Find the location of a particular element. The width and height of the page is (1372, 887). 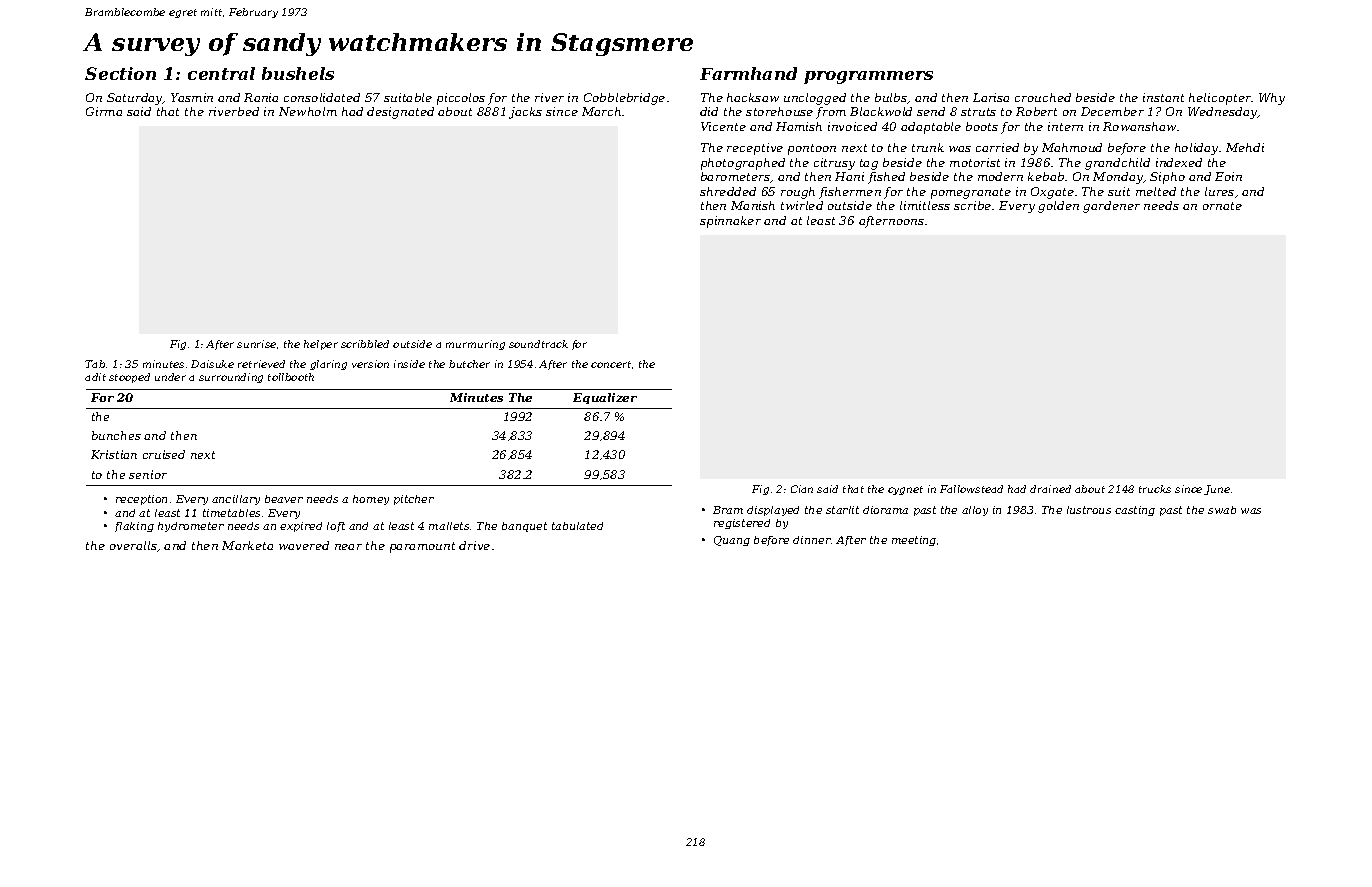

sunrise is located at coordinates (256, 344).
